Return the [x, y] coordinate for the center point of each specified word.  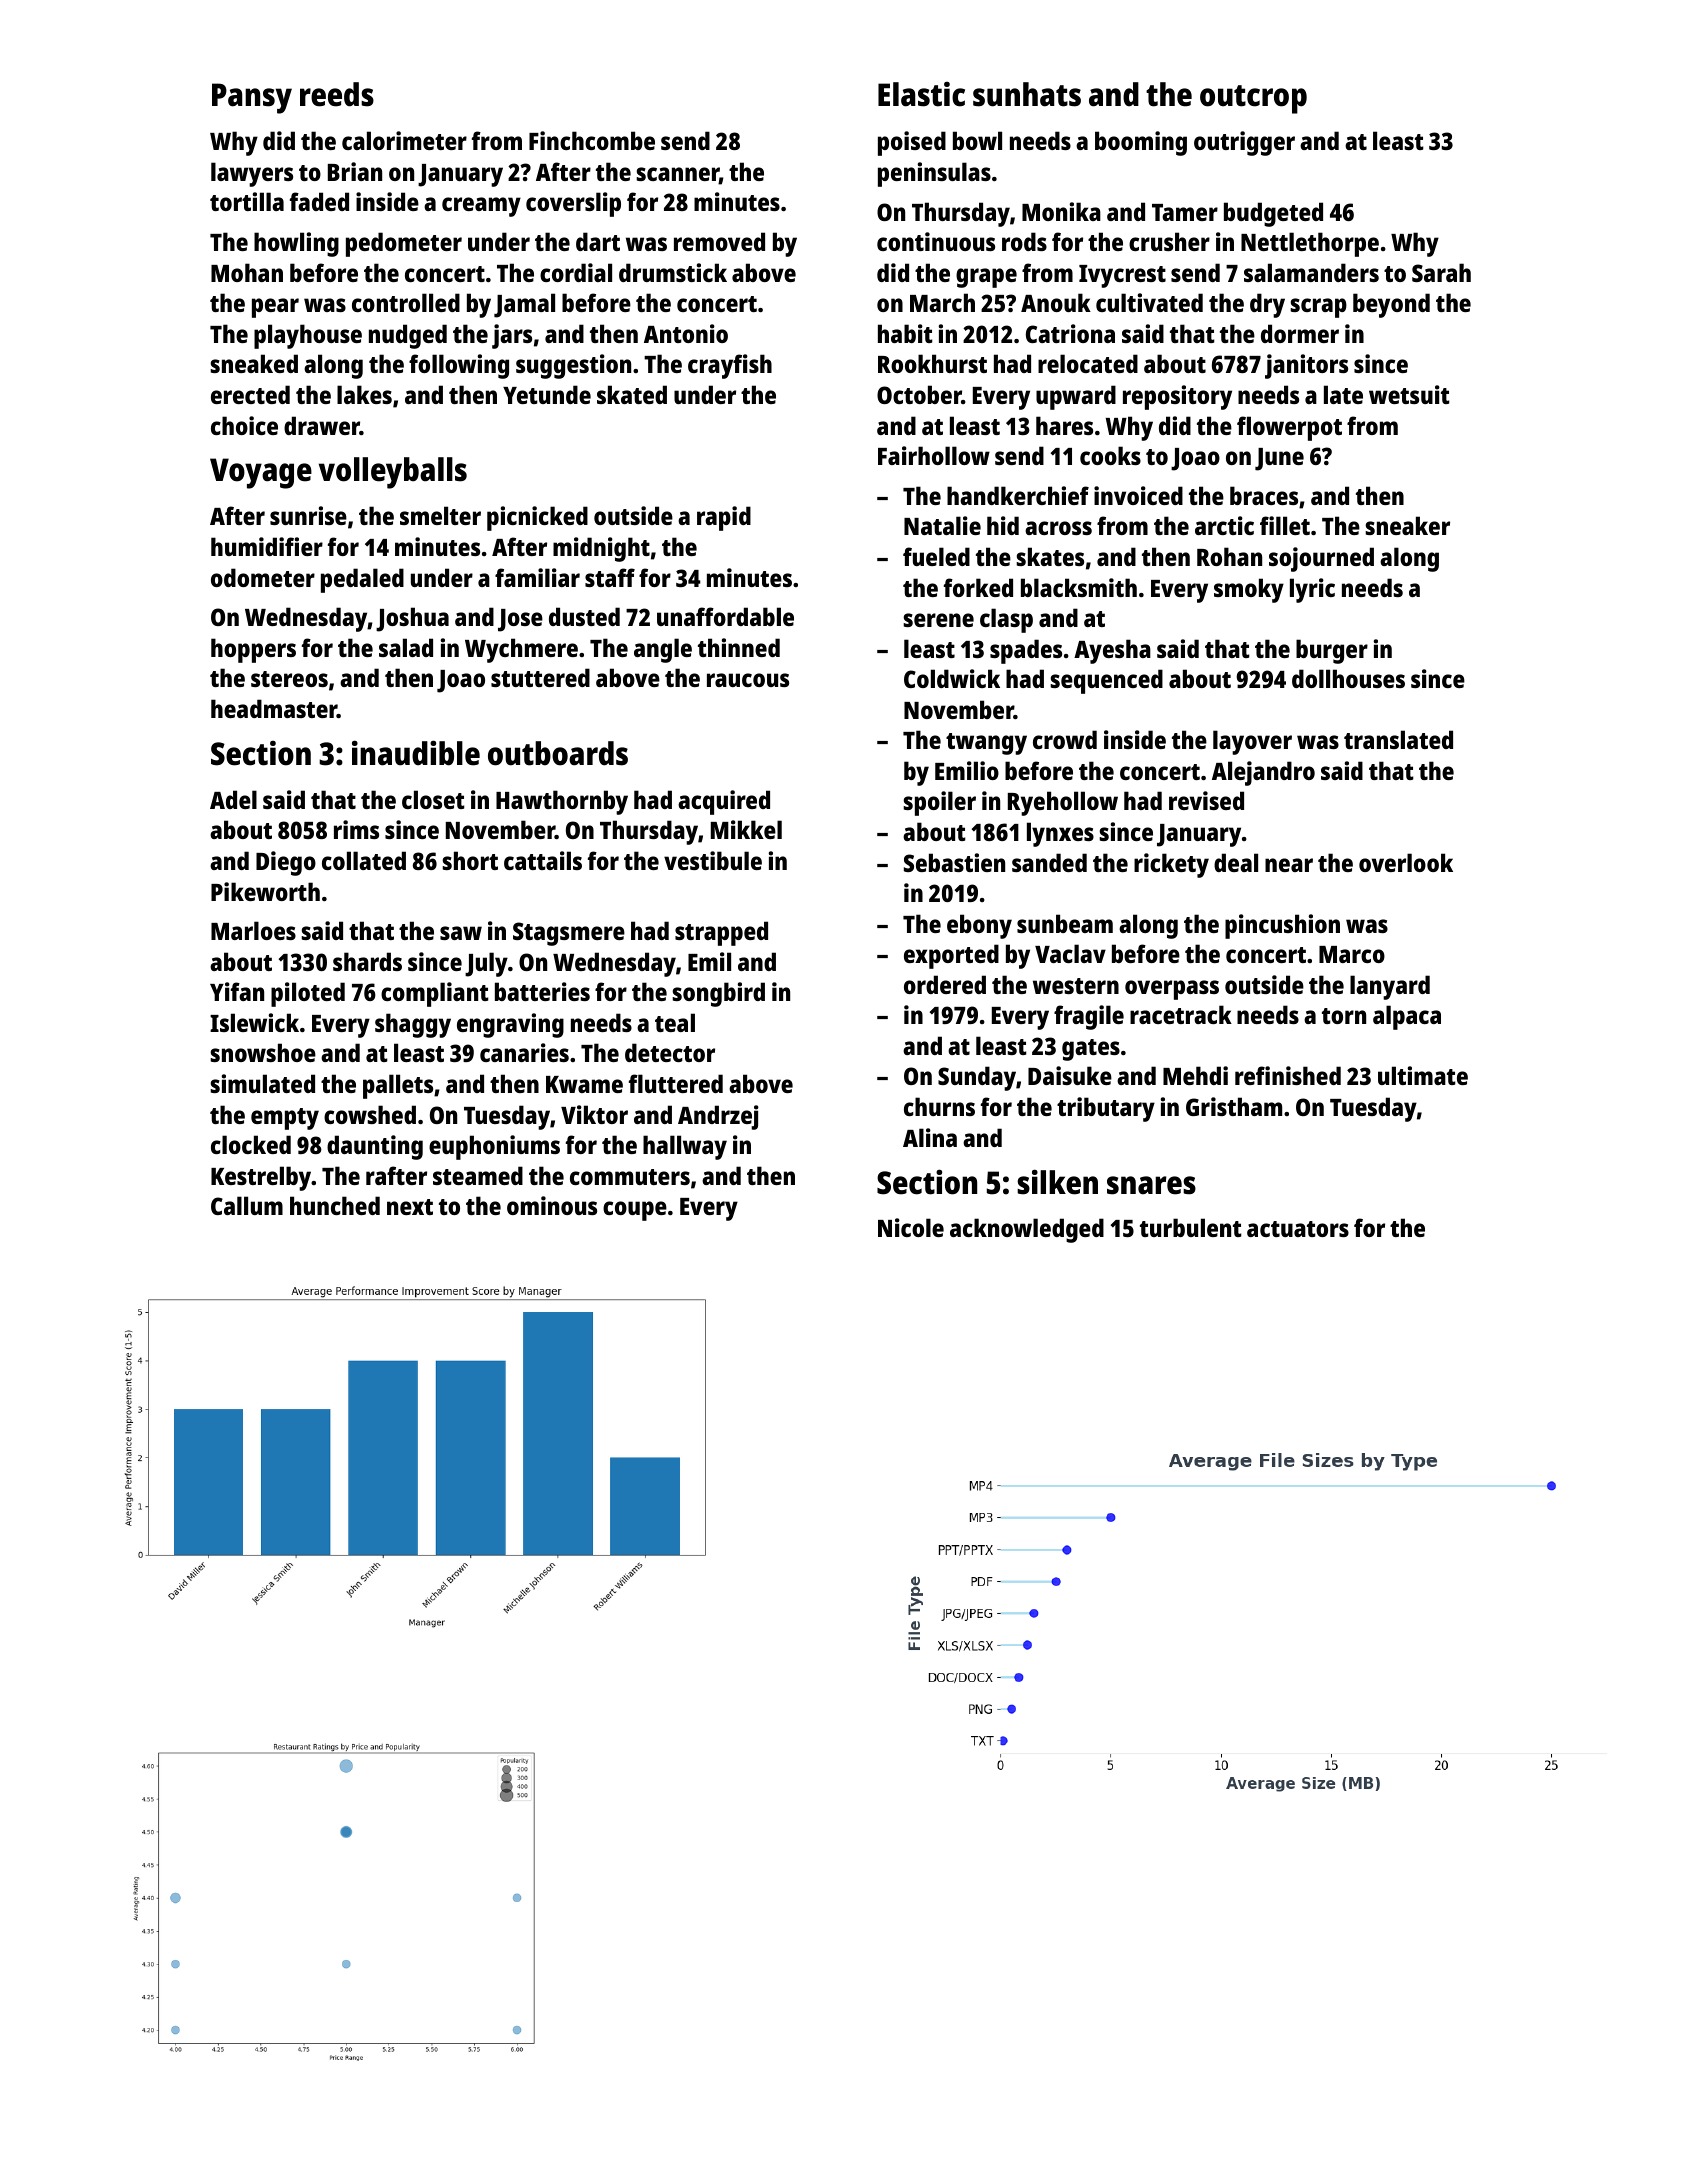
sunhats [1027, 94]
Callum [247, 1205]
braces [1264, 495]
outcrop [1253, 99]
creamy [481, 207]
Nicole [911, 1227]
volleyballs [393, 473]
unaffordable [725, 616]
